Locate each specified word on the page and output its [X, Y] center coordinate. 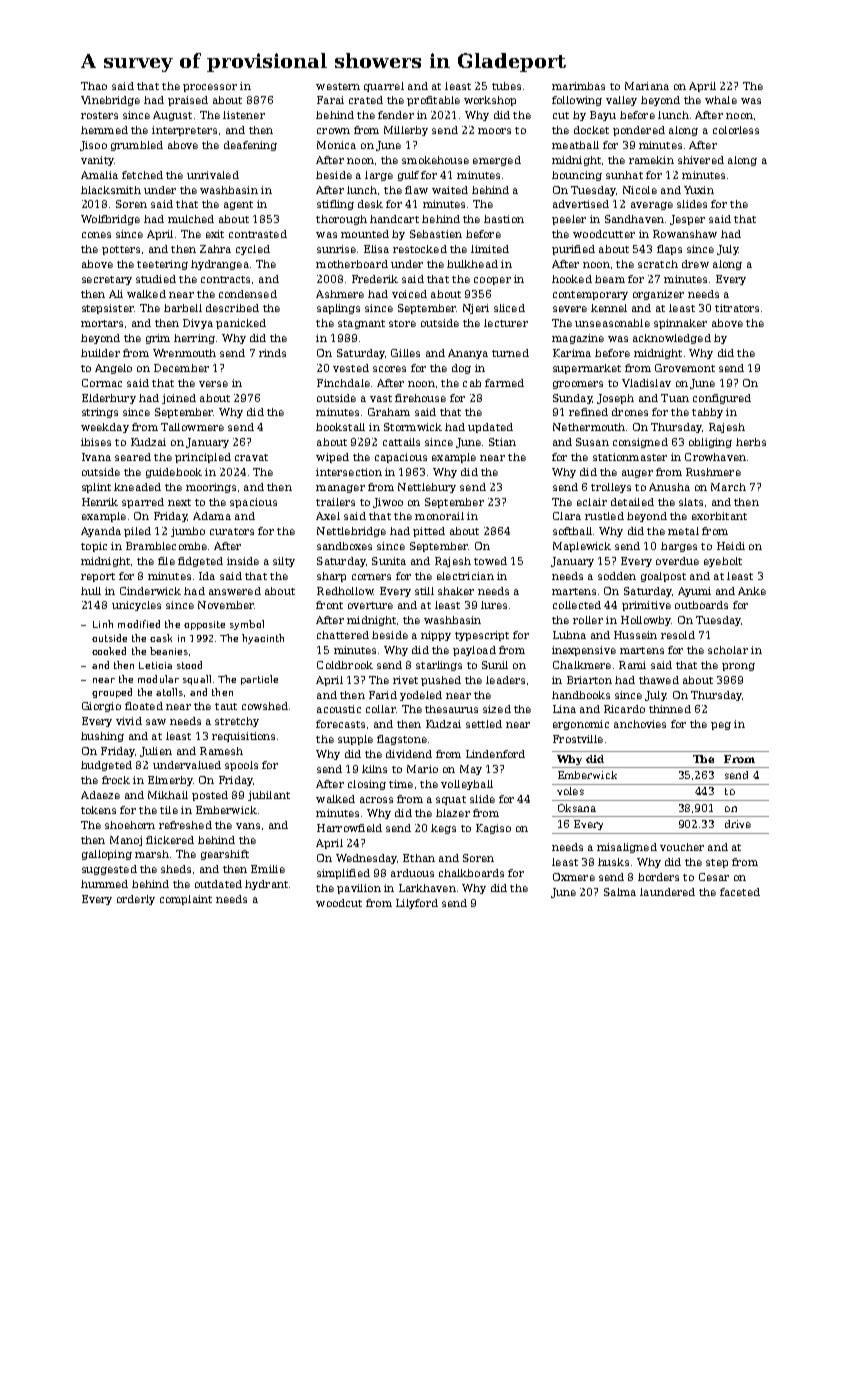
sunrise [336, 249]
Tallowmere [192, 427]
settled [484, 724]
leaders [505, 680]
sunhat [624, 175]
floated [144, 706]
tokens [98, 810]
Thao [94, 86]
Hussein [635, 635]
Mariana [647, 86]
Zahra [215, 249]
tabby [707, 413]
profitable [433, 101]
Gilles [405, 353]
